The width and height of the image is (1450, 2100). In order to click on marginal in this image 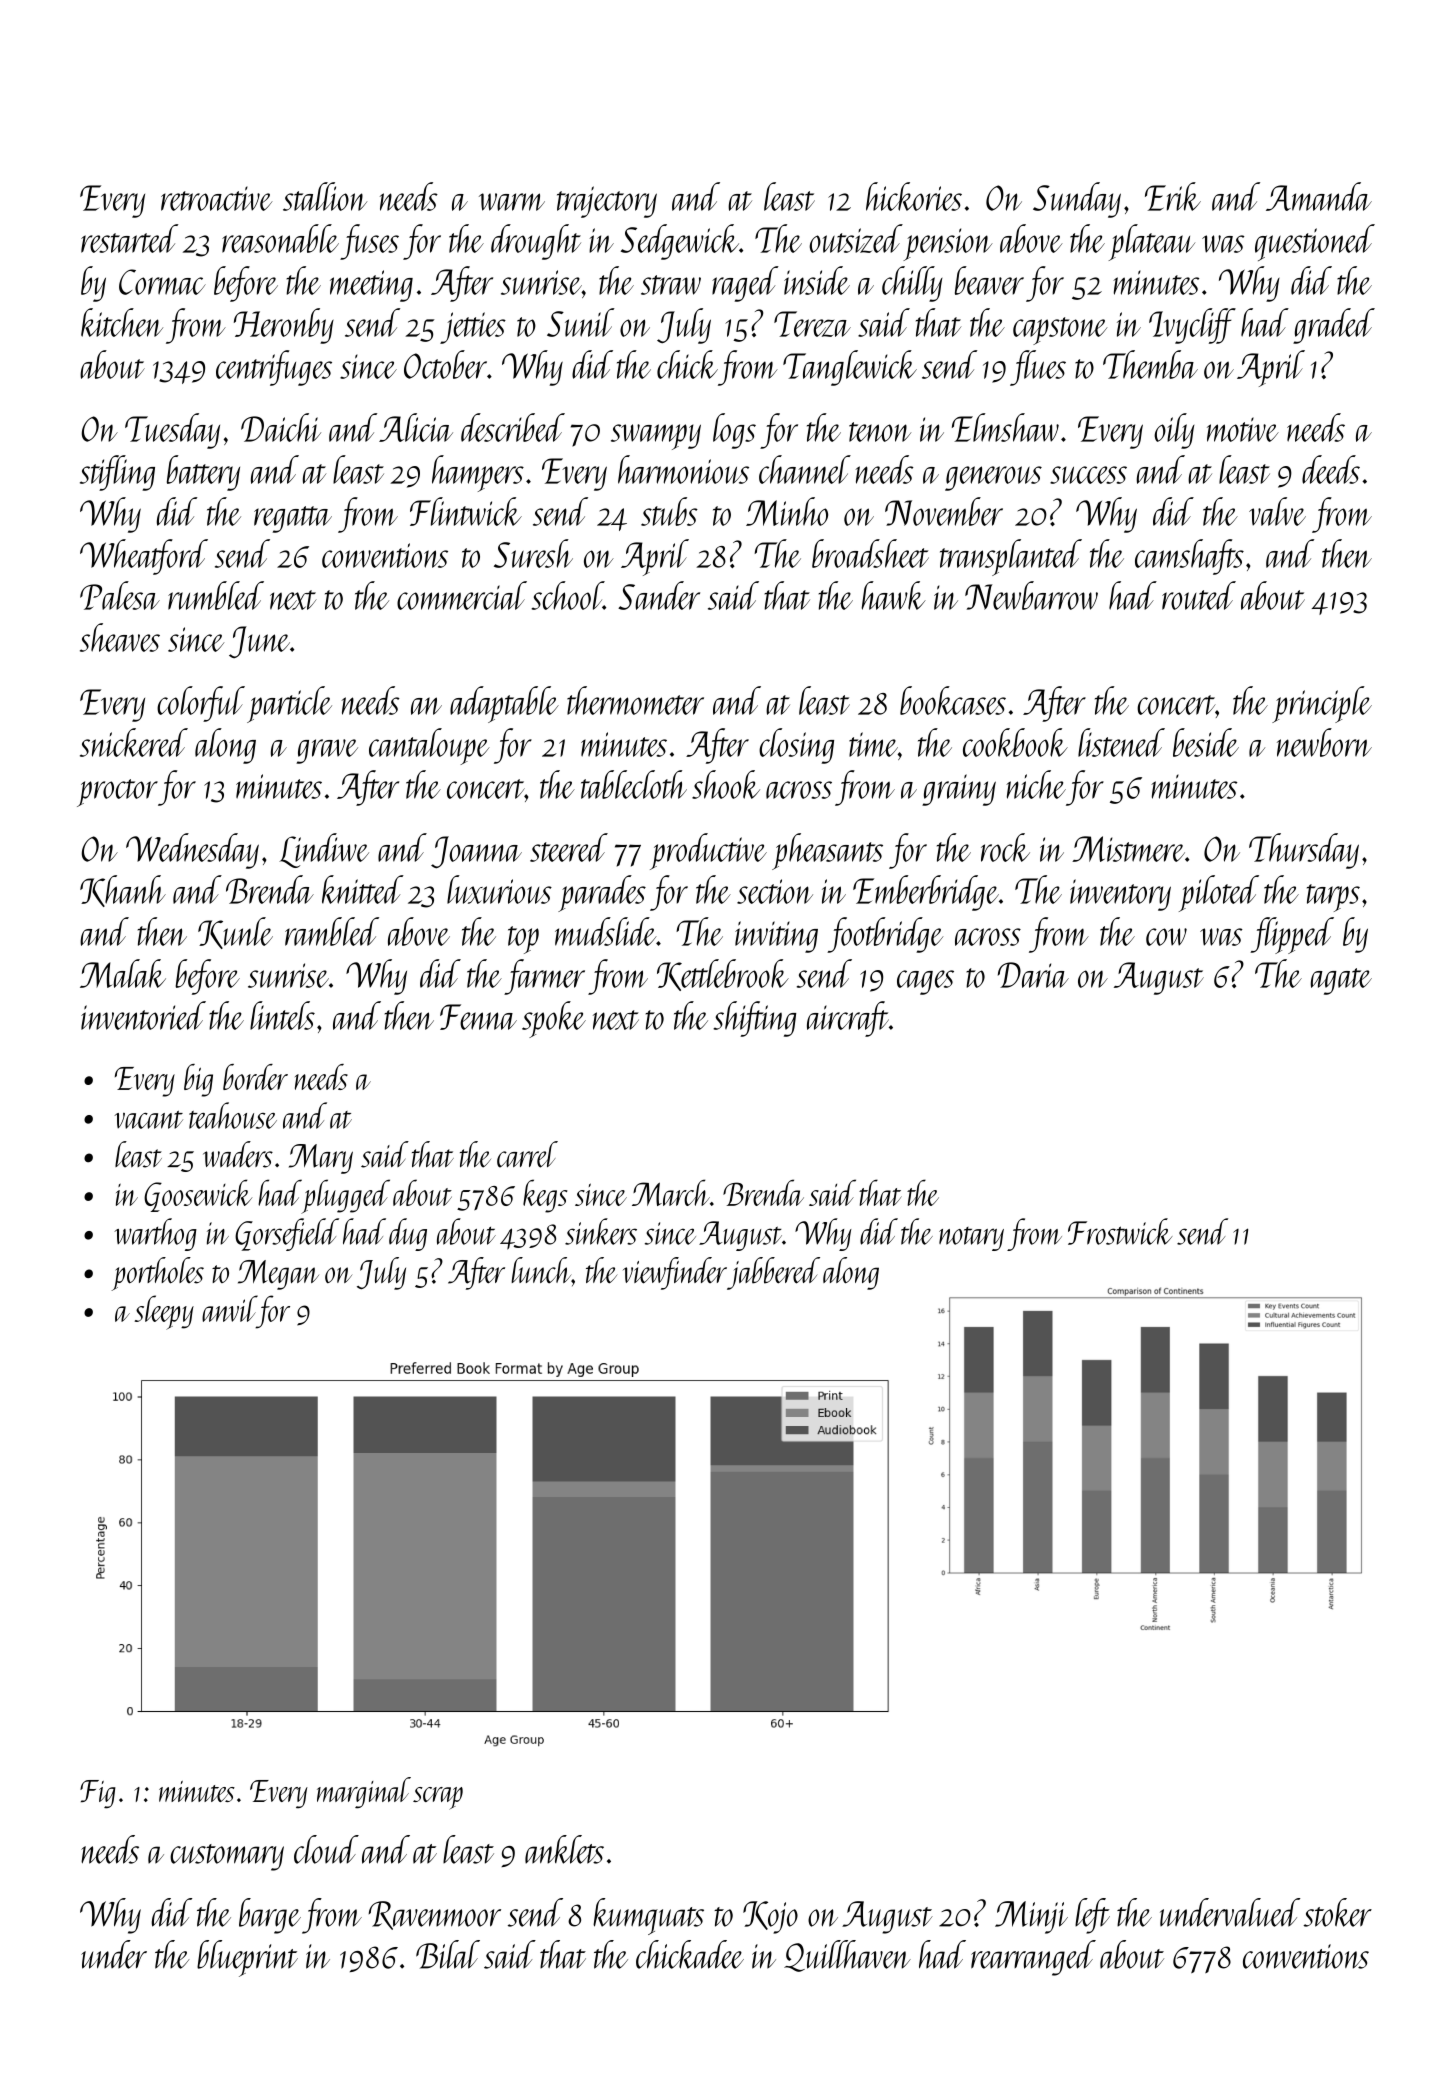, I will do `click(364, 1793)`.
